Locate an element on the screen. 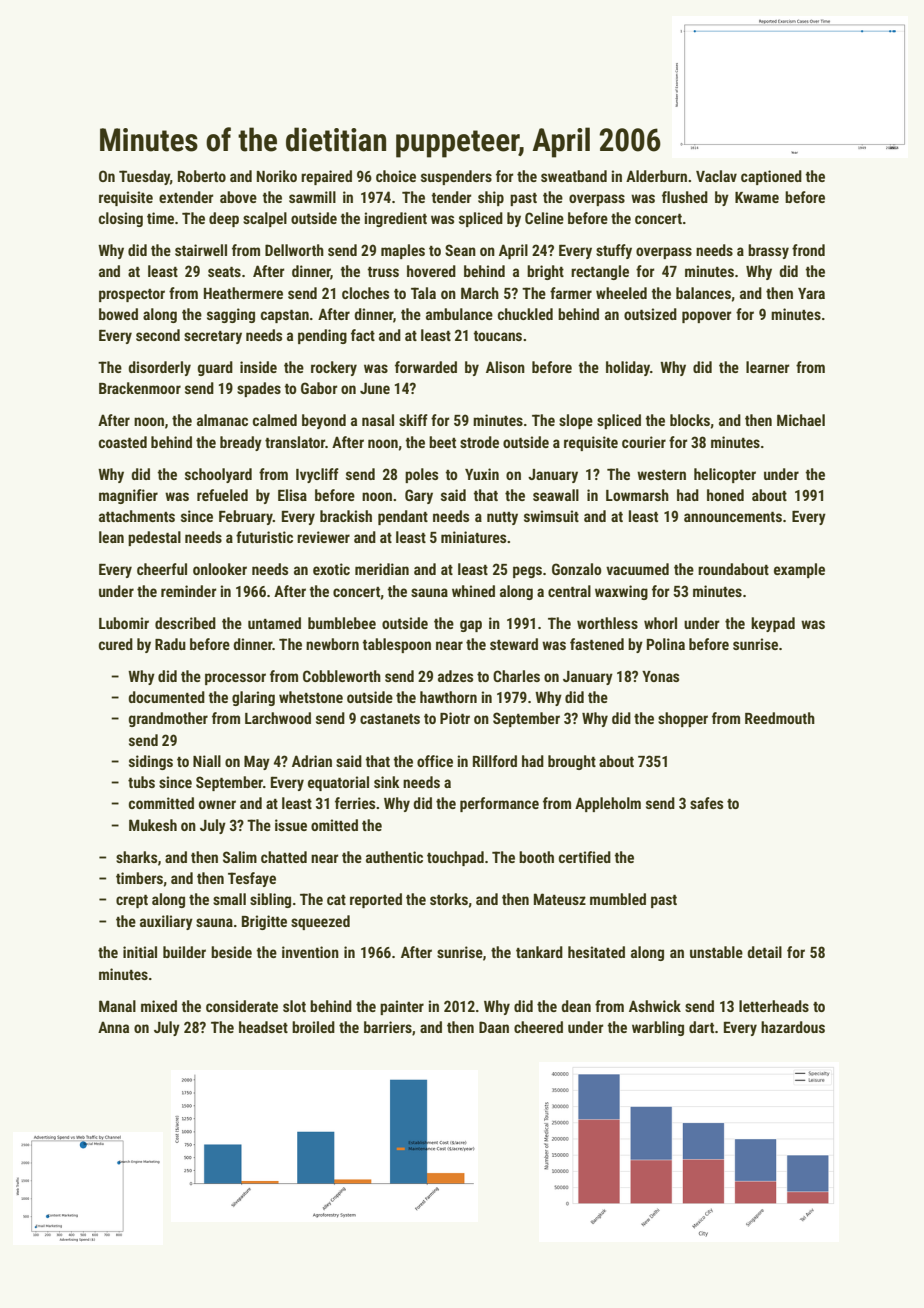 The height and width of the screenshot is (1308, 924). announcements is located at coordinates (733, 517).
